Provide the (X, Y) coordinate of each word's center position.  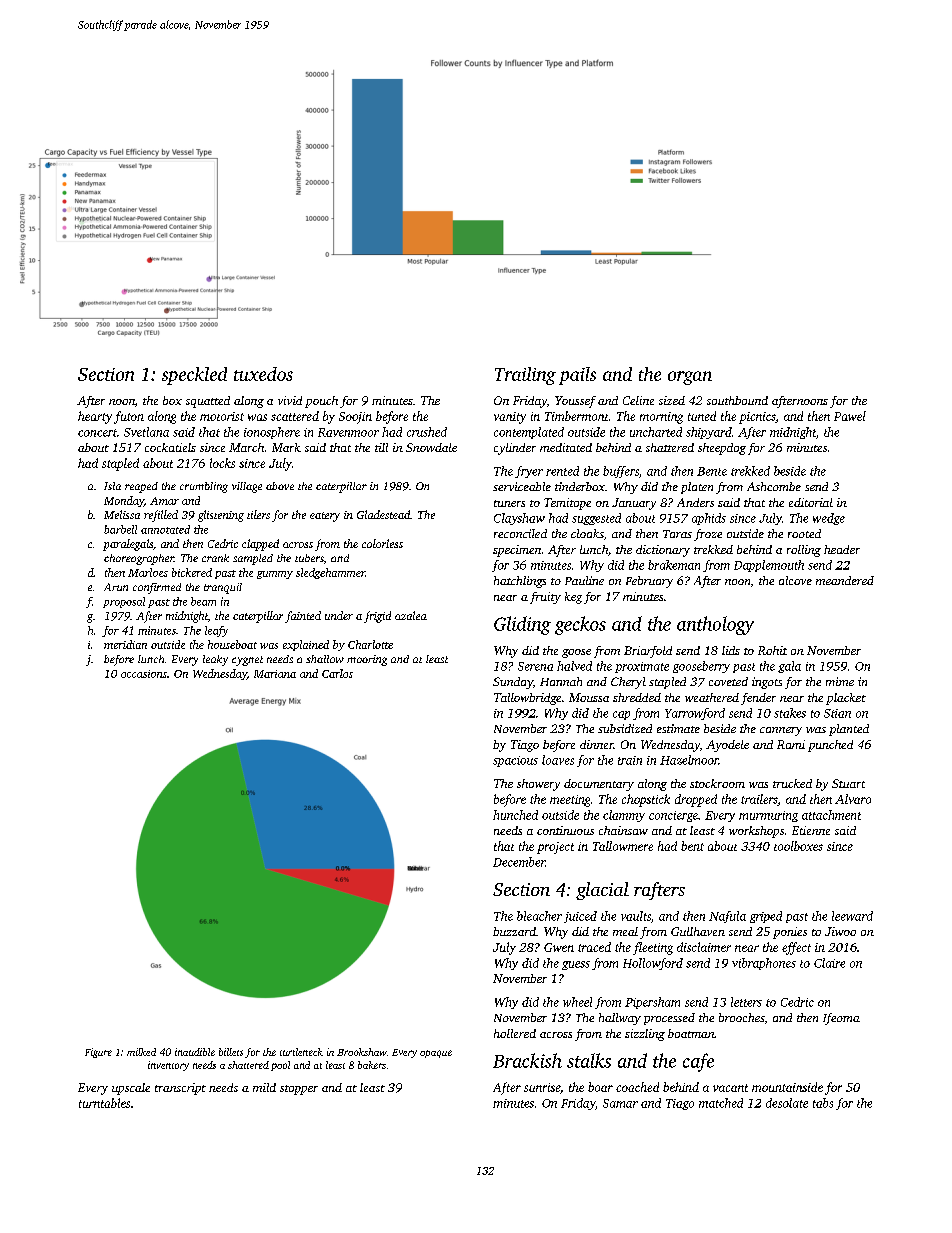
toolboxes (798, 846)
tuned (702, 416)
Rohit (772, 650)
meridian (125, 644)
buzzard (514, 931)
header (842, 549)
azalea (411, 615)
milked (141, 1052)
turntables (104, 1103)
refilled (161, 516)
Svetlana (146, 432)
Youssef (575, 402)
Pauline (584, 580)
